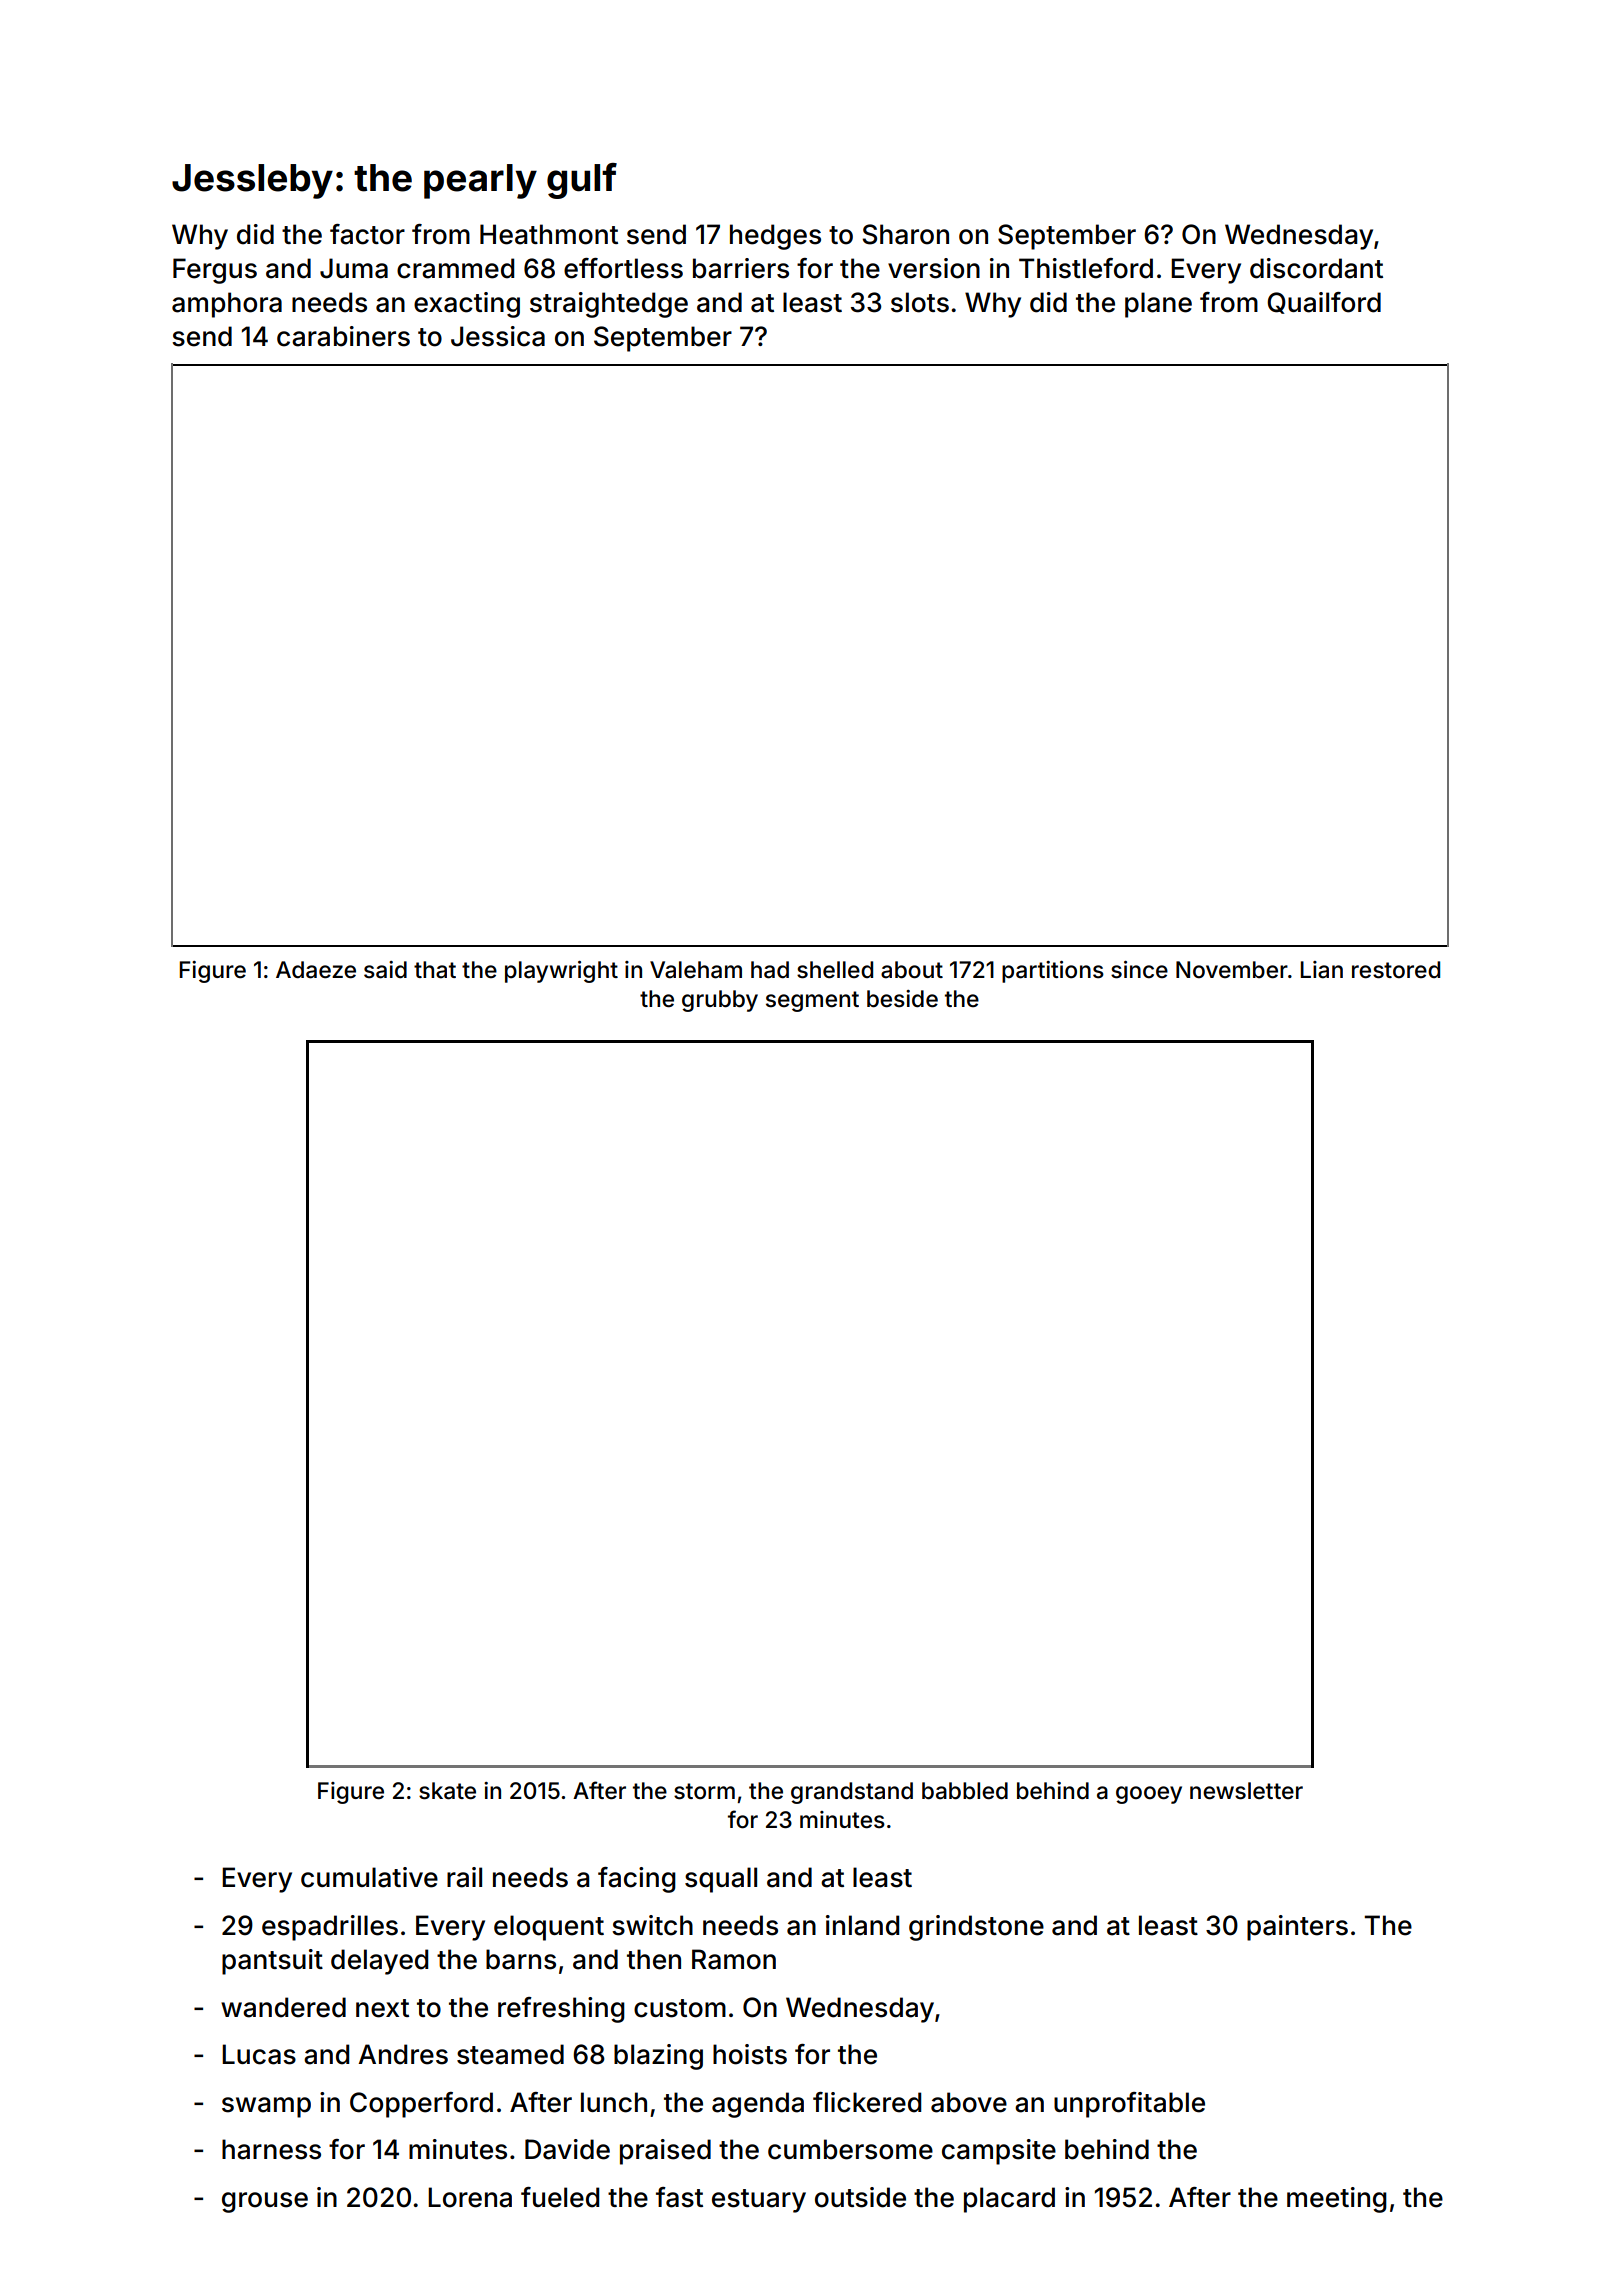 This screenshot has width=1620, height=2292. I want to click on espadrilles, so click(330, 1928).
